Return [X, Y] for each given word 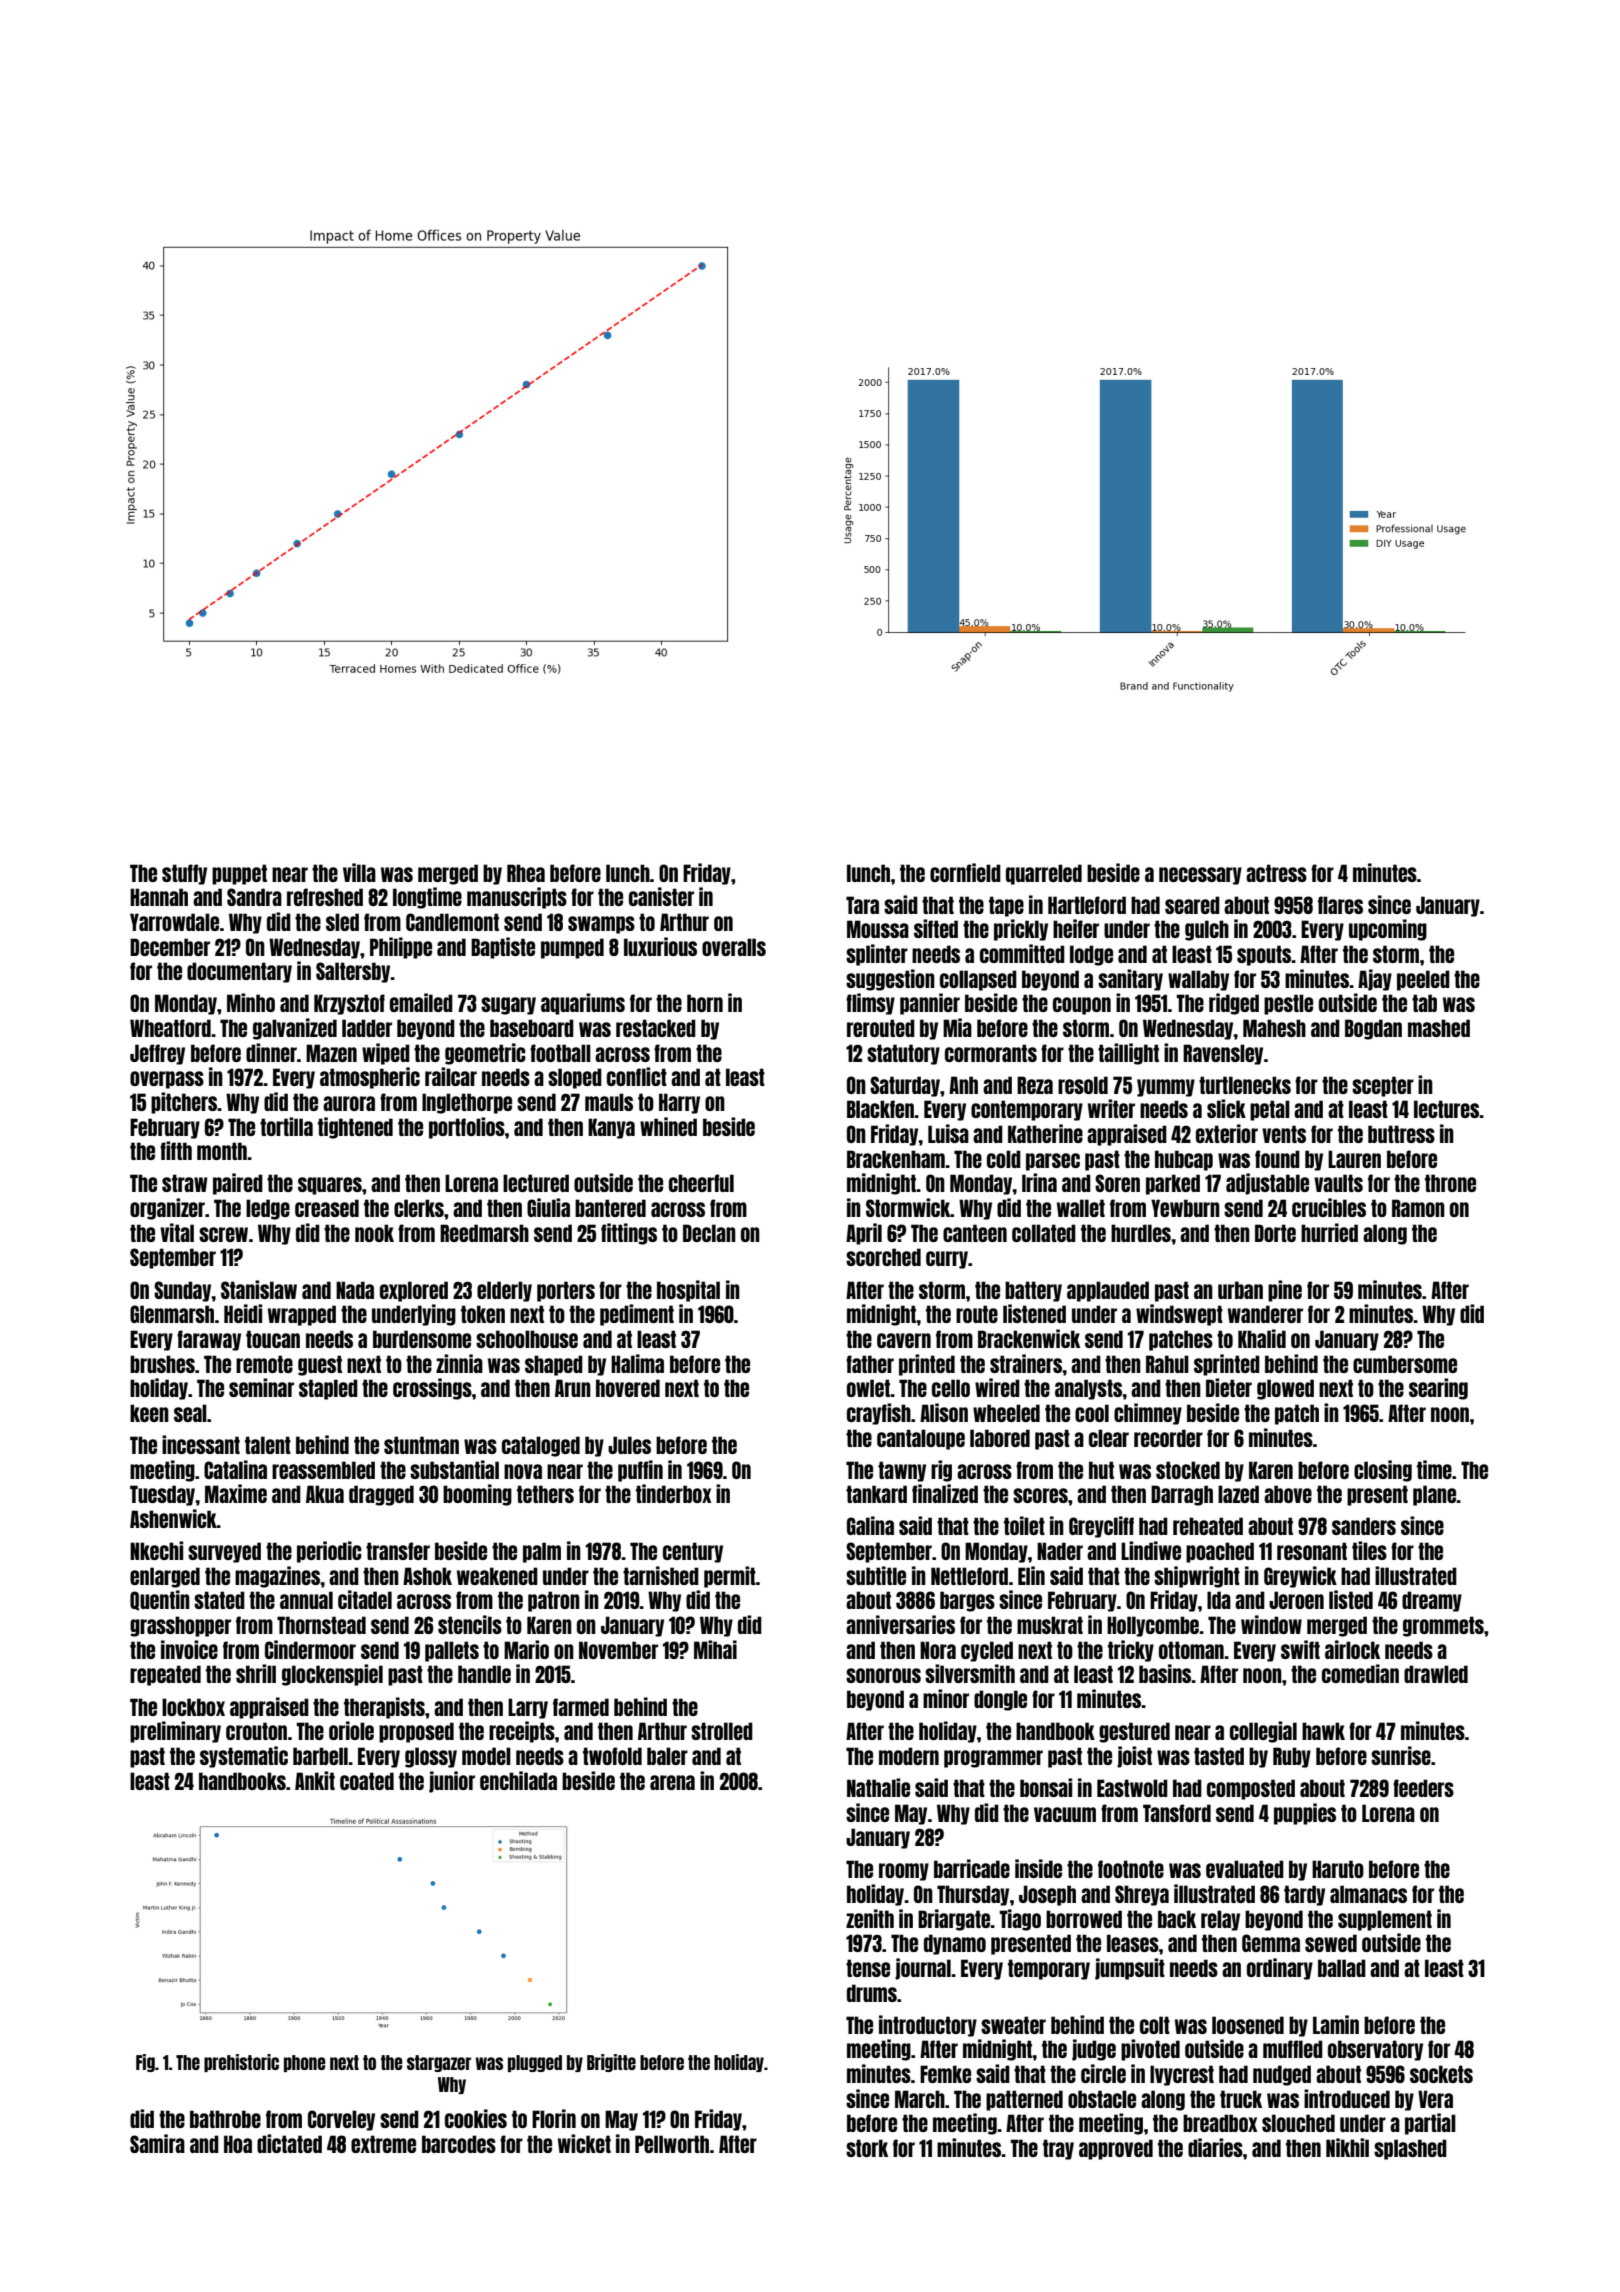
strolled [722, 1731]
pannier [930, 1004]
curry [947, 1260]
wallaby [1198, 980]
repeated [165, 1675]
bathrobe [225, 2119]
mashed [1439, 1028]
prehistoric [241, 2063]
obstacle [1102, 2099]
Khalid [1262, 1338]
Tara [862, 905]
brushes [162, 1364]
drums [872, 1993]
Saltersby [353, 972]
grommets [1443, 1626]
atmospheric [370, 1078]
